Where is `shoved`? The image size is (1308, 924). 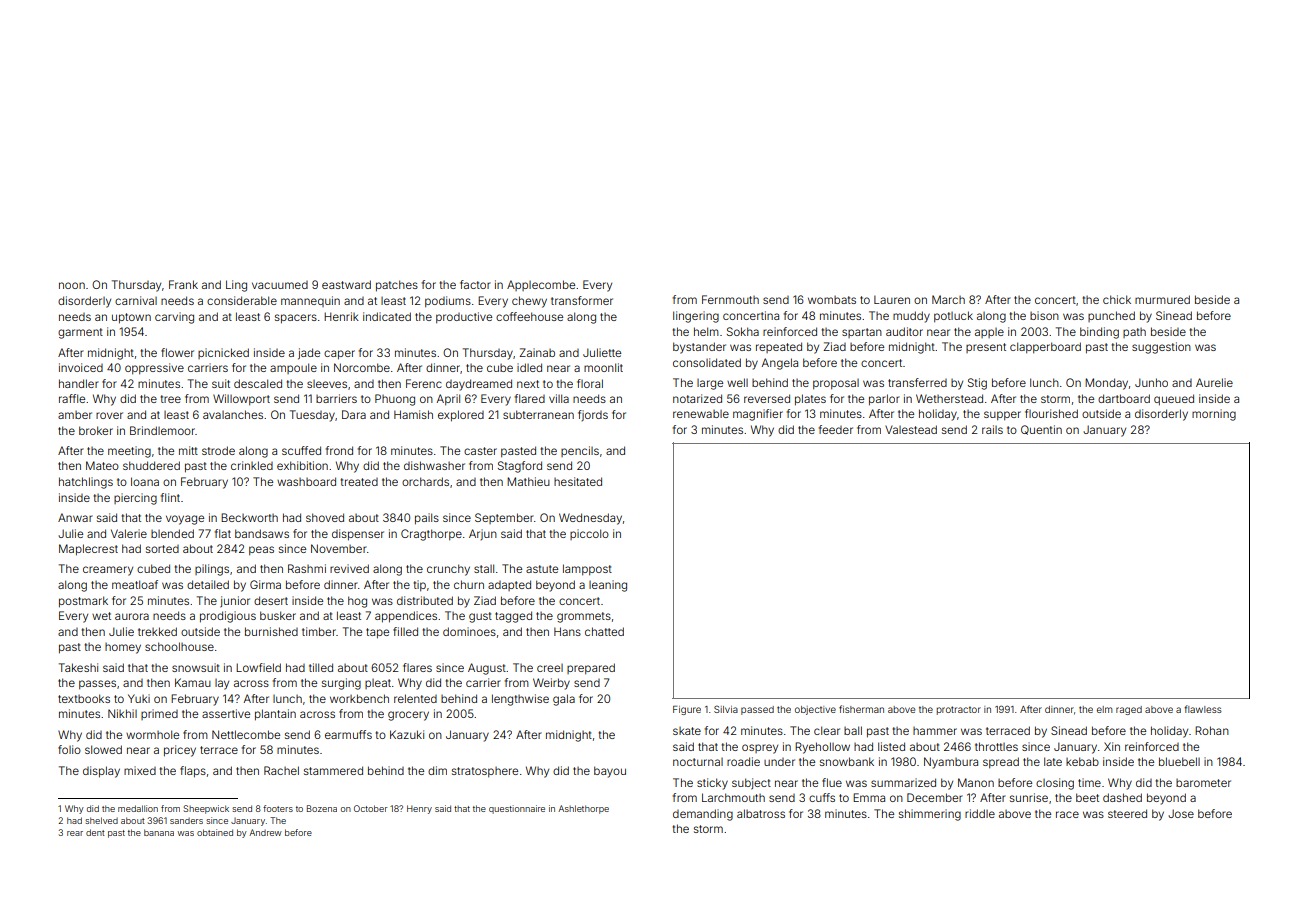
shoved is located at coordinates (325, 517).
